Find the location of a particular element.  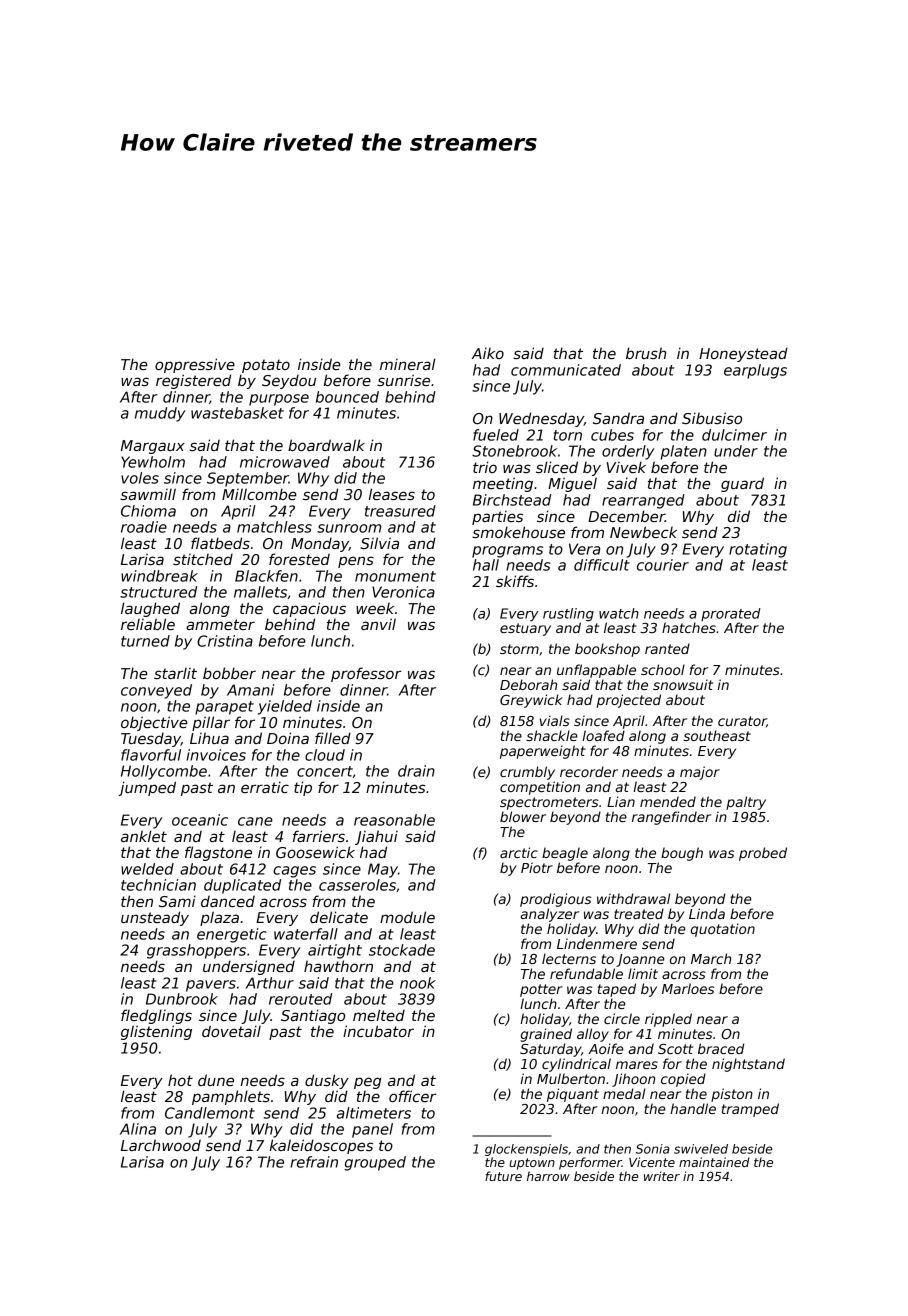

Margaux is located at coordinates (153, 447).
